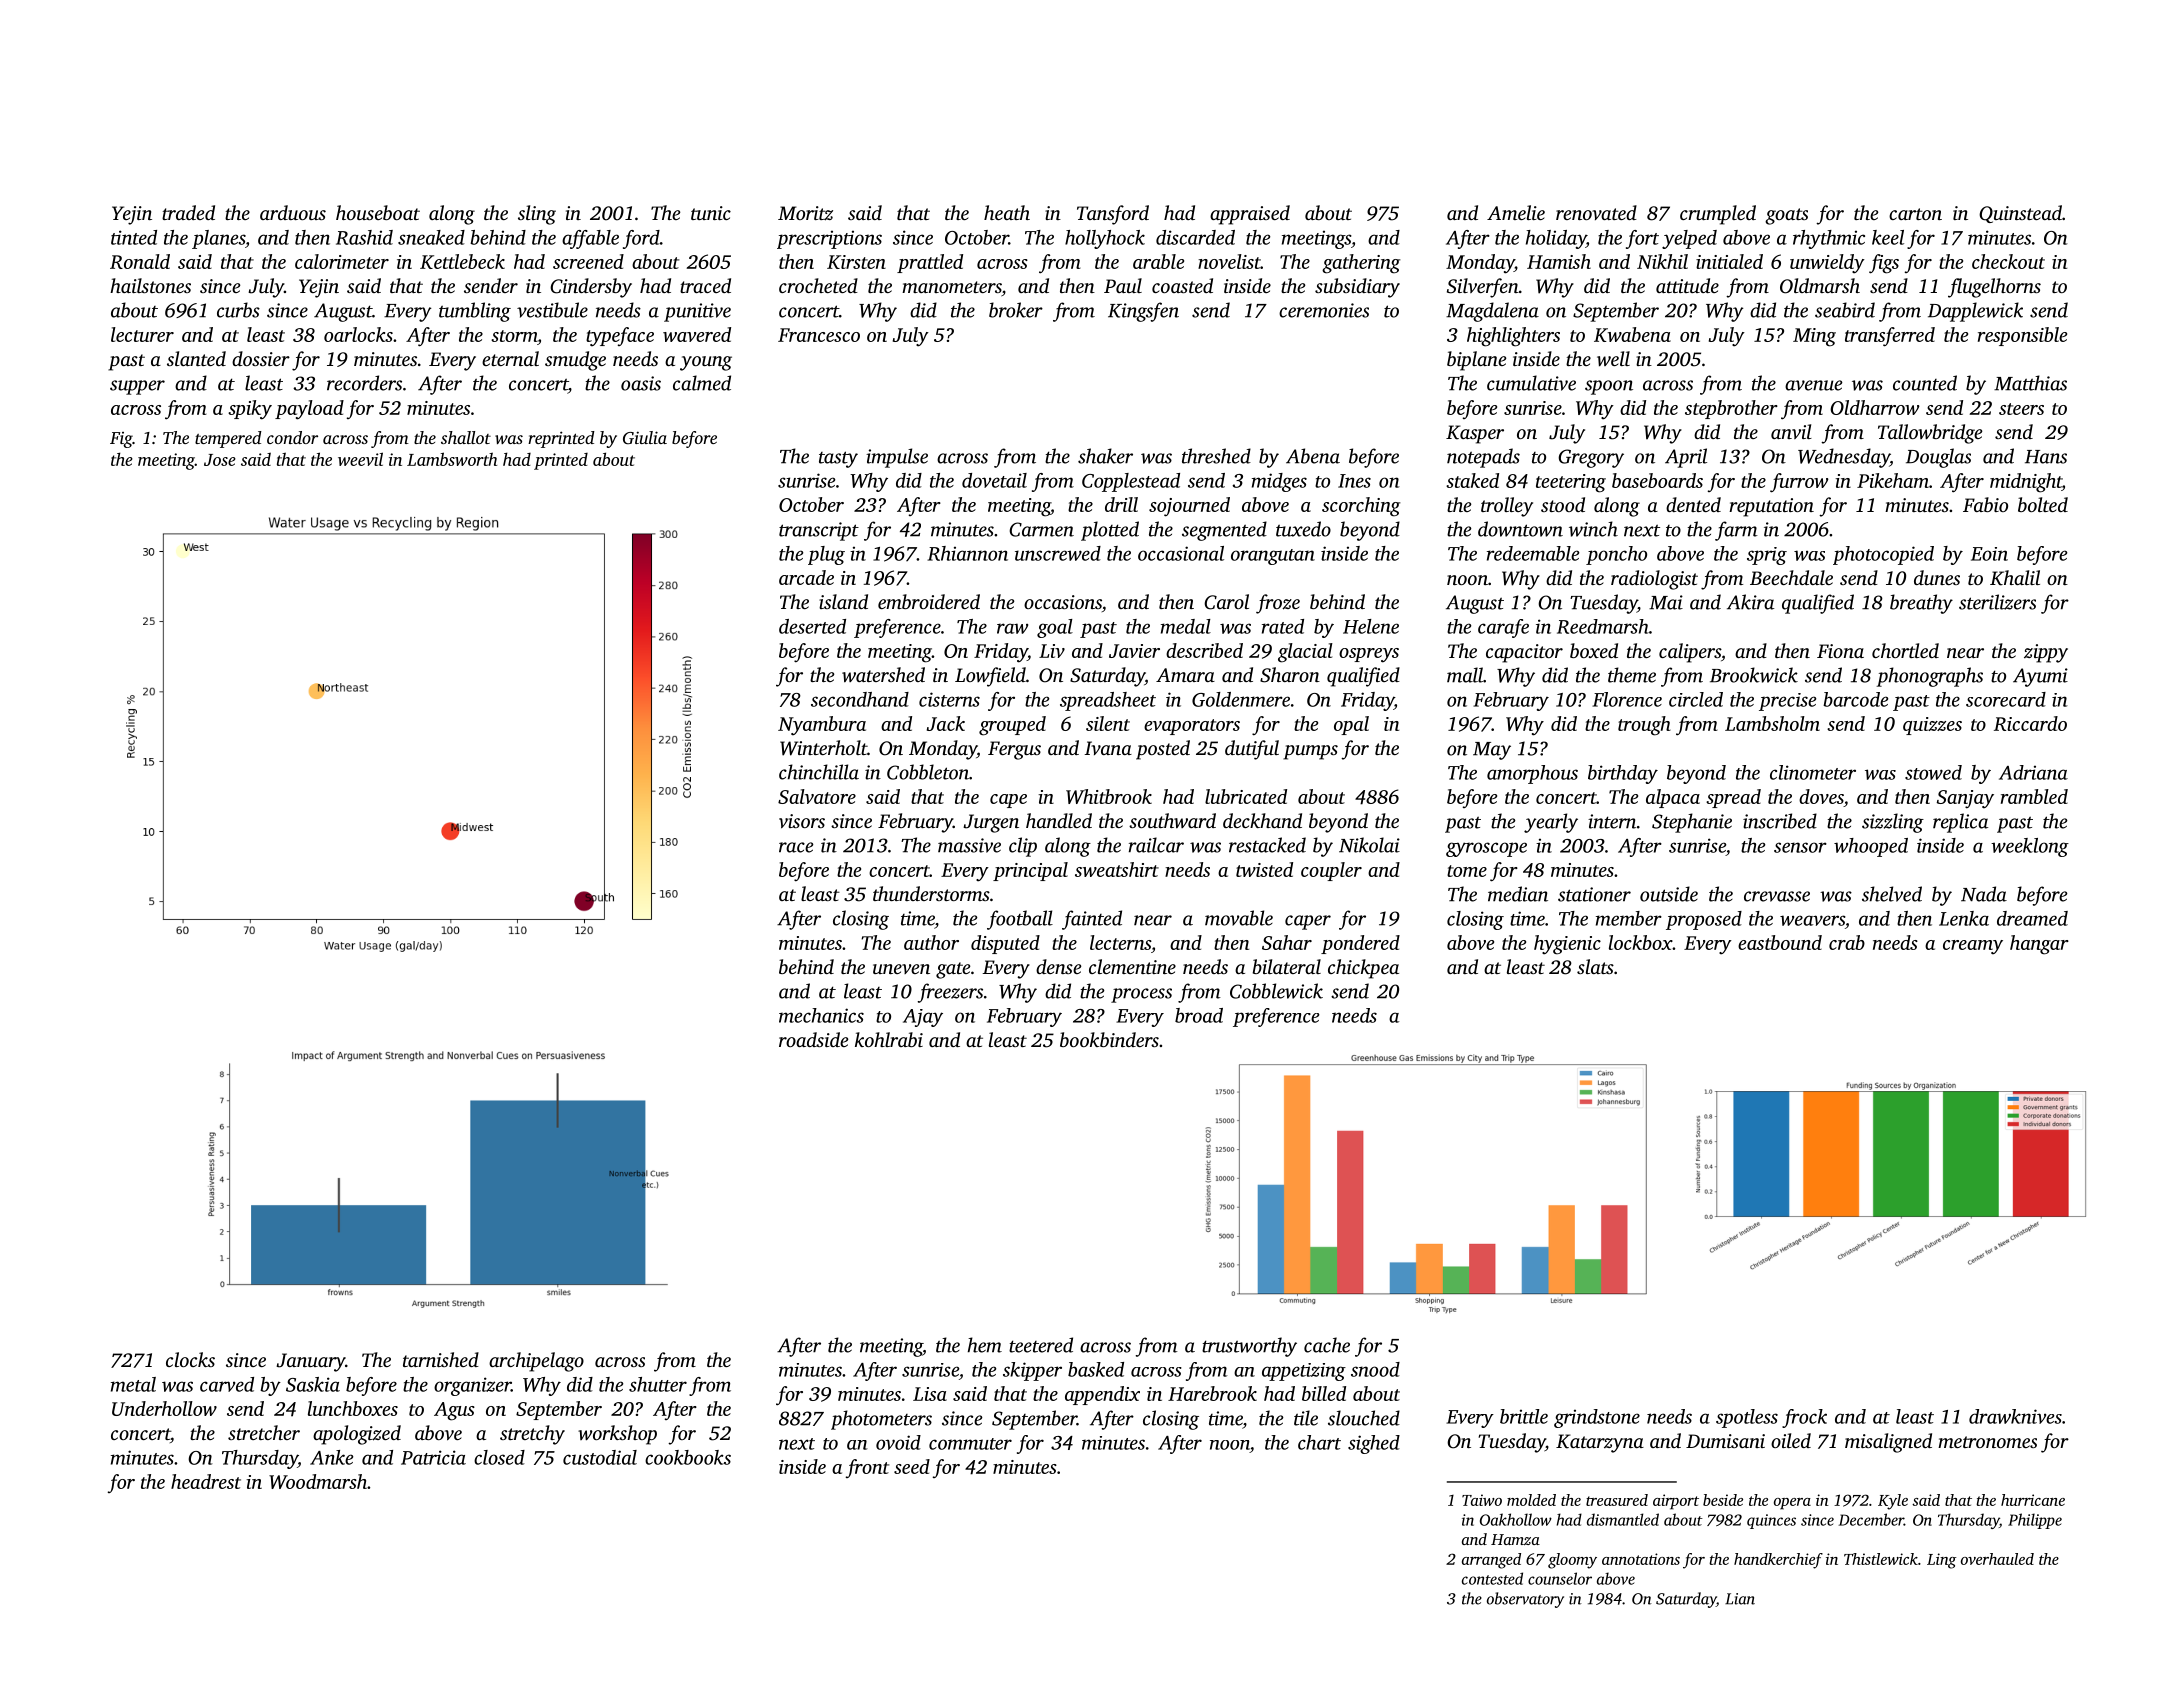 The width and height of the screenshot is (2178, 1683). I want to click on Cobbleton, so click(928, 772).
